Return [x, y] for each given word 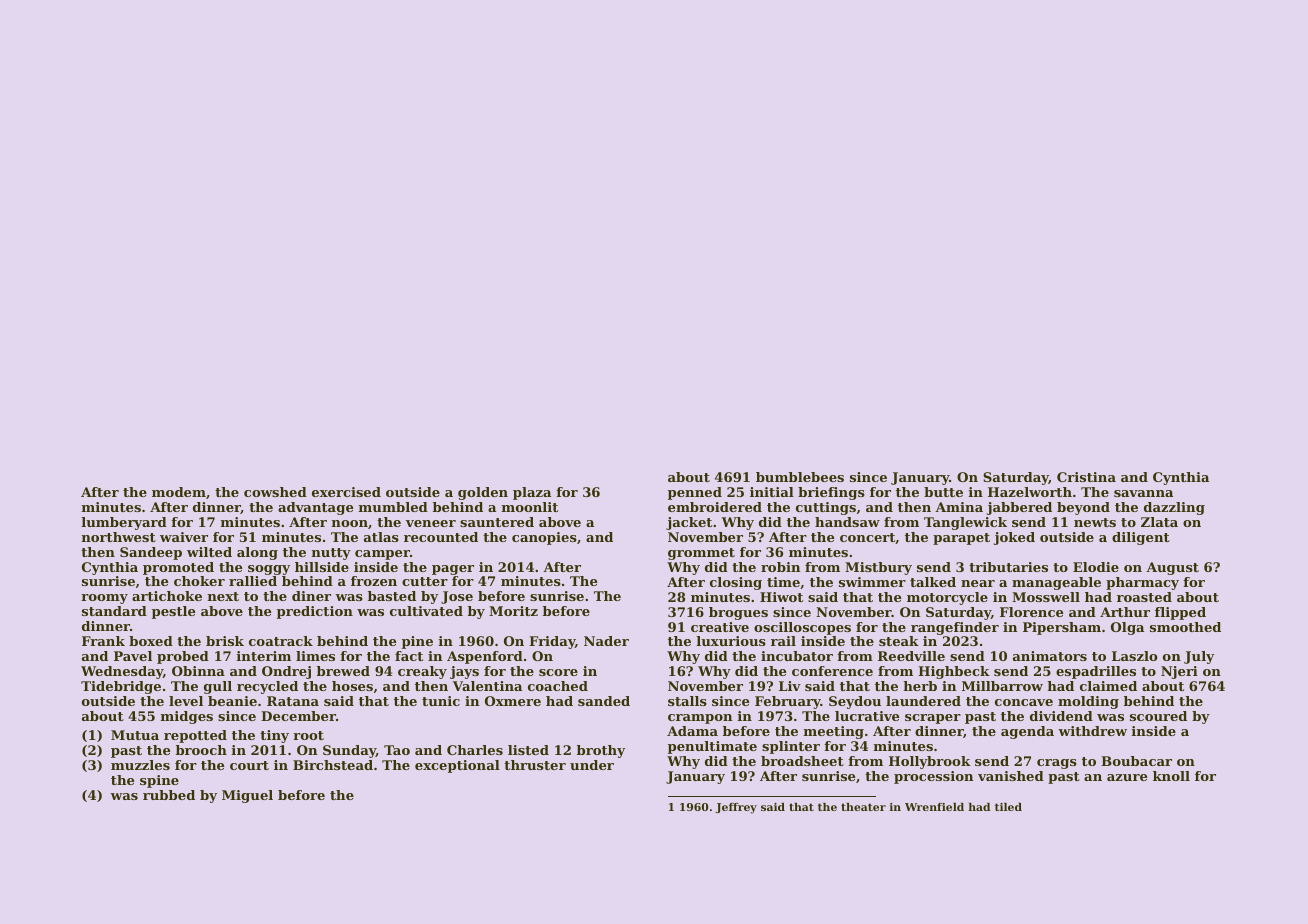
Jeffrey [736, 808]
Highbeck [954, 672]
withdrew [1092, 731]
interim [264, 656]
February [788, 702]
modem [179, 492]
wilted [209, 552]
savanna [1143, 493]
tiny [274, 736]
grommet [701, 554]
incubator [797, 656]
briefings [831, 493]
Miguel [247, 796]
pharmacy [1142, 583]
